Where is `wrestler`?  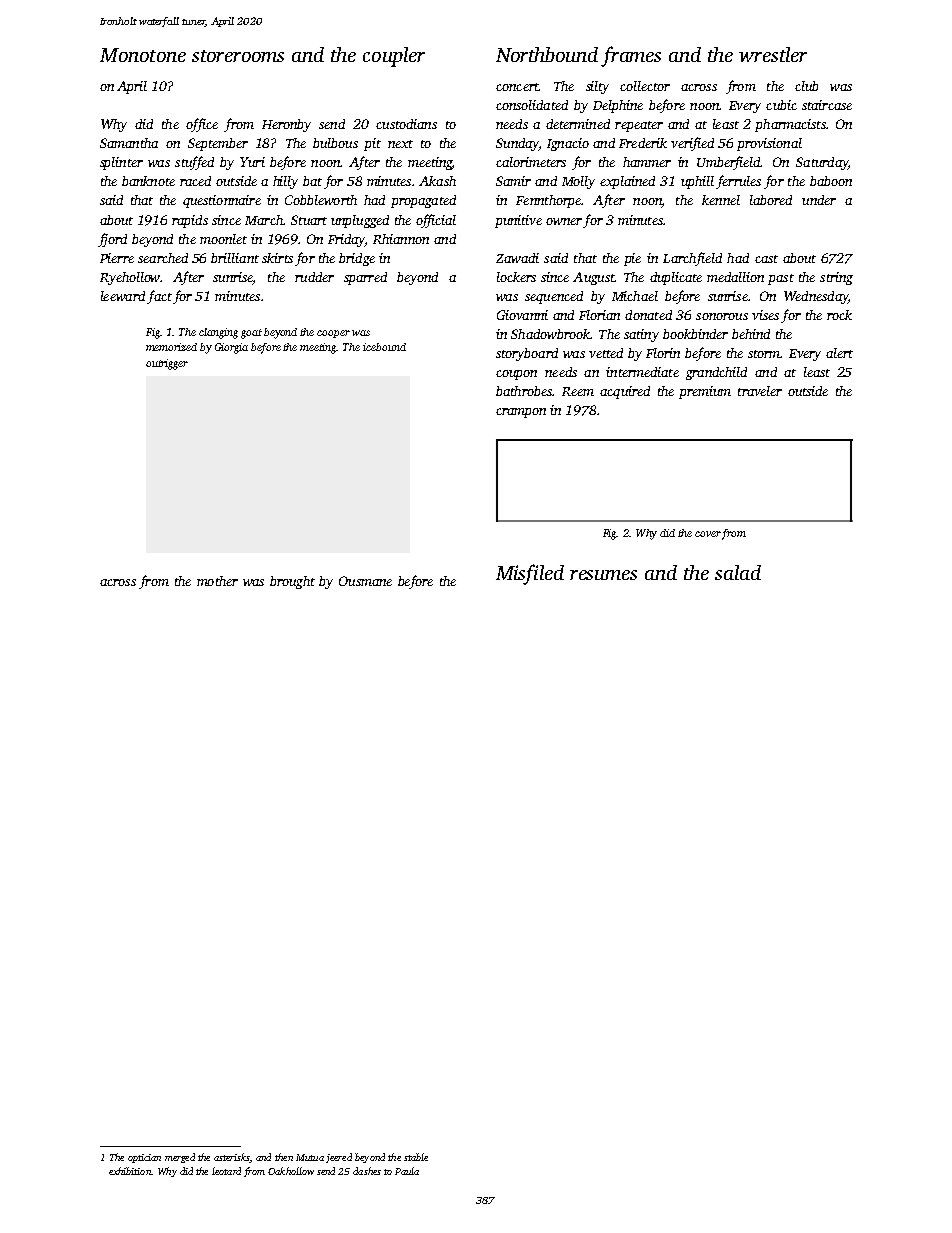 wrestler is located at coordinates (773, 54).
